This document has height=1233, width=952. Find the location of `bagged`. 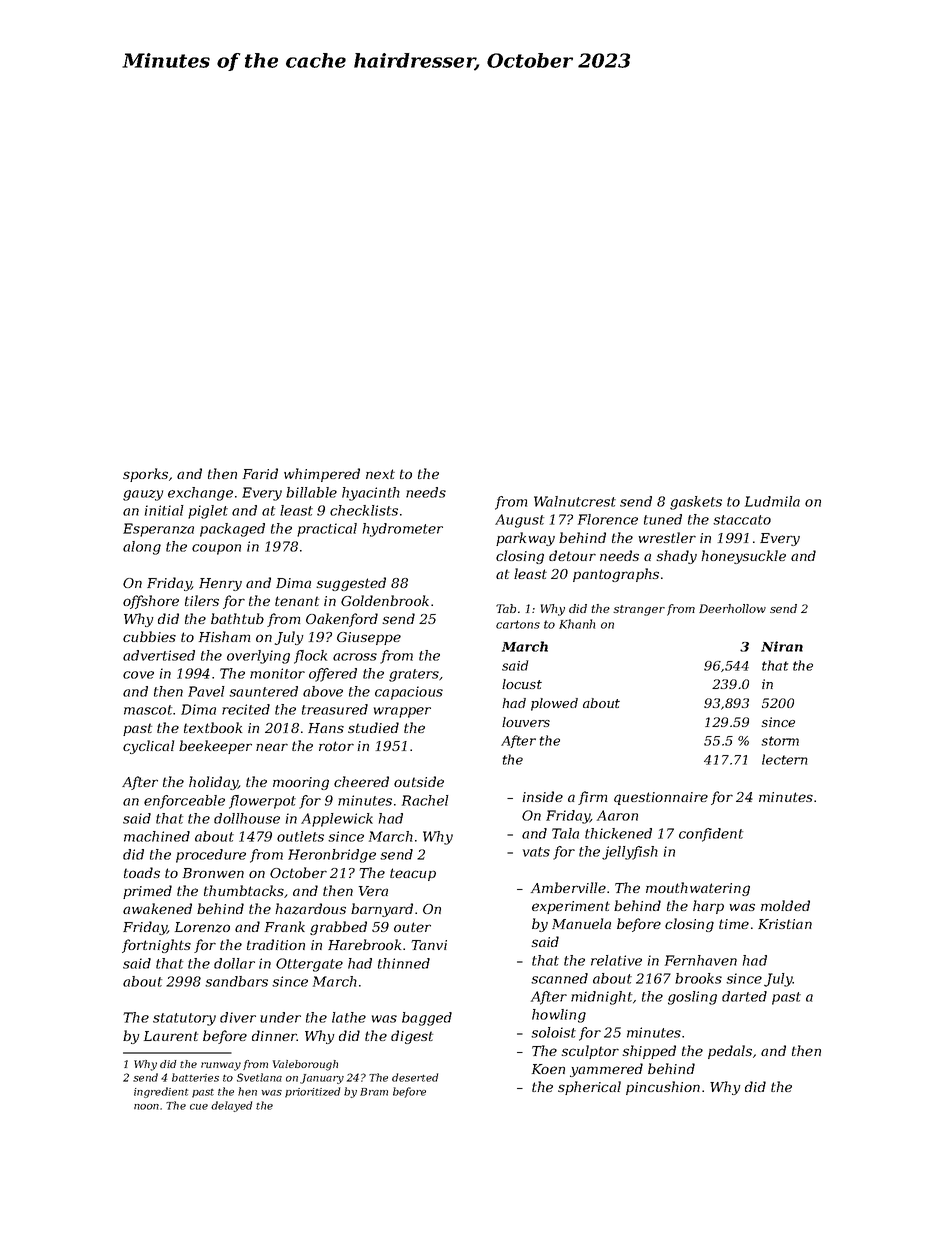

bagged is located at coordinates (427, 1019).
